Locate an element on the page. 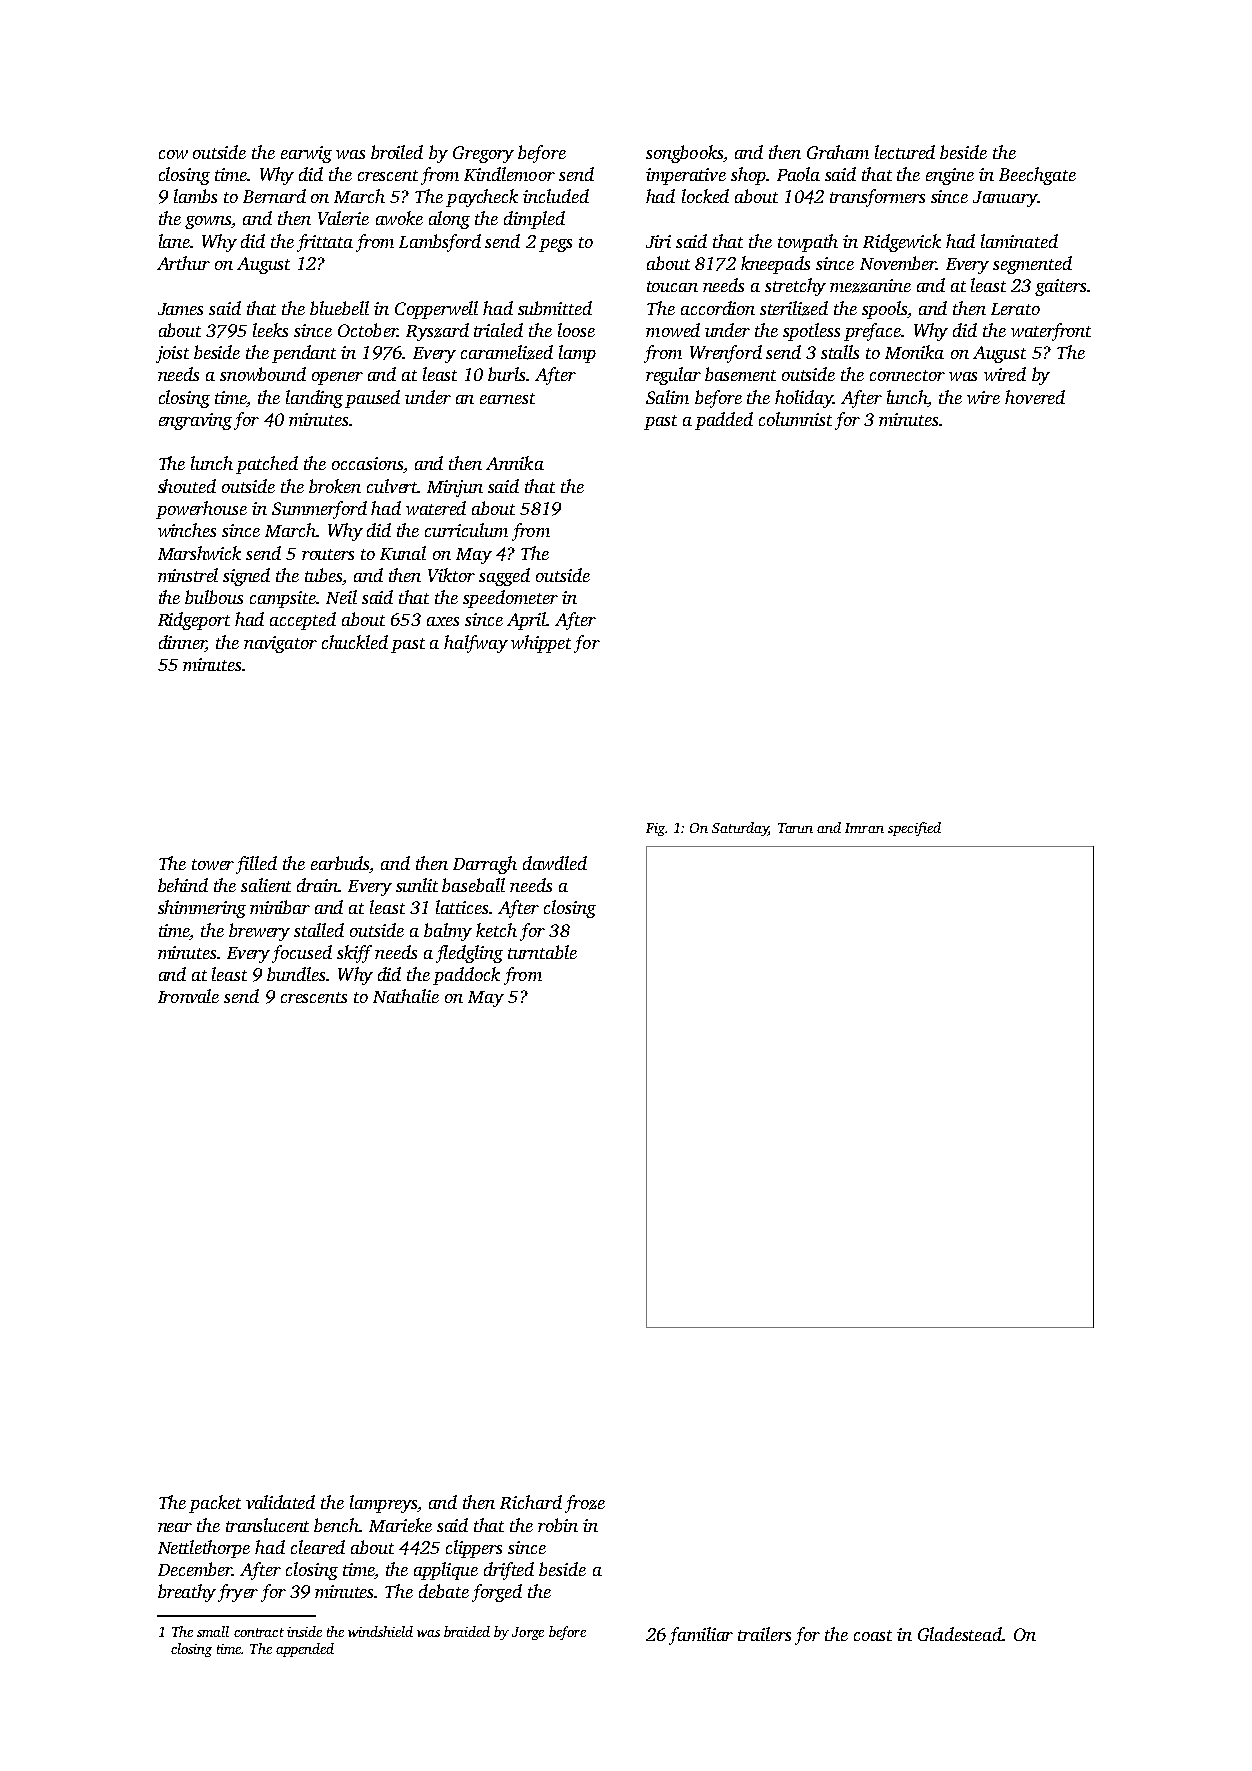  cow is located at coordinates (173, 154).
